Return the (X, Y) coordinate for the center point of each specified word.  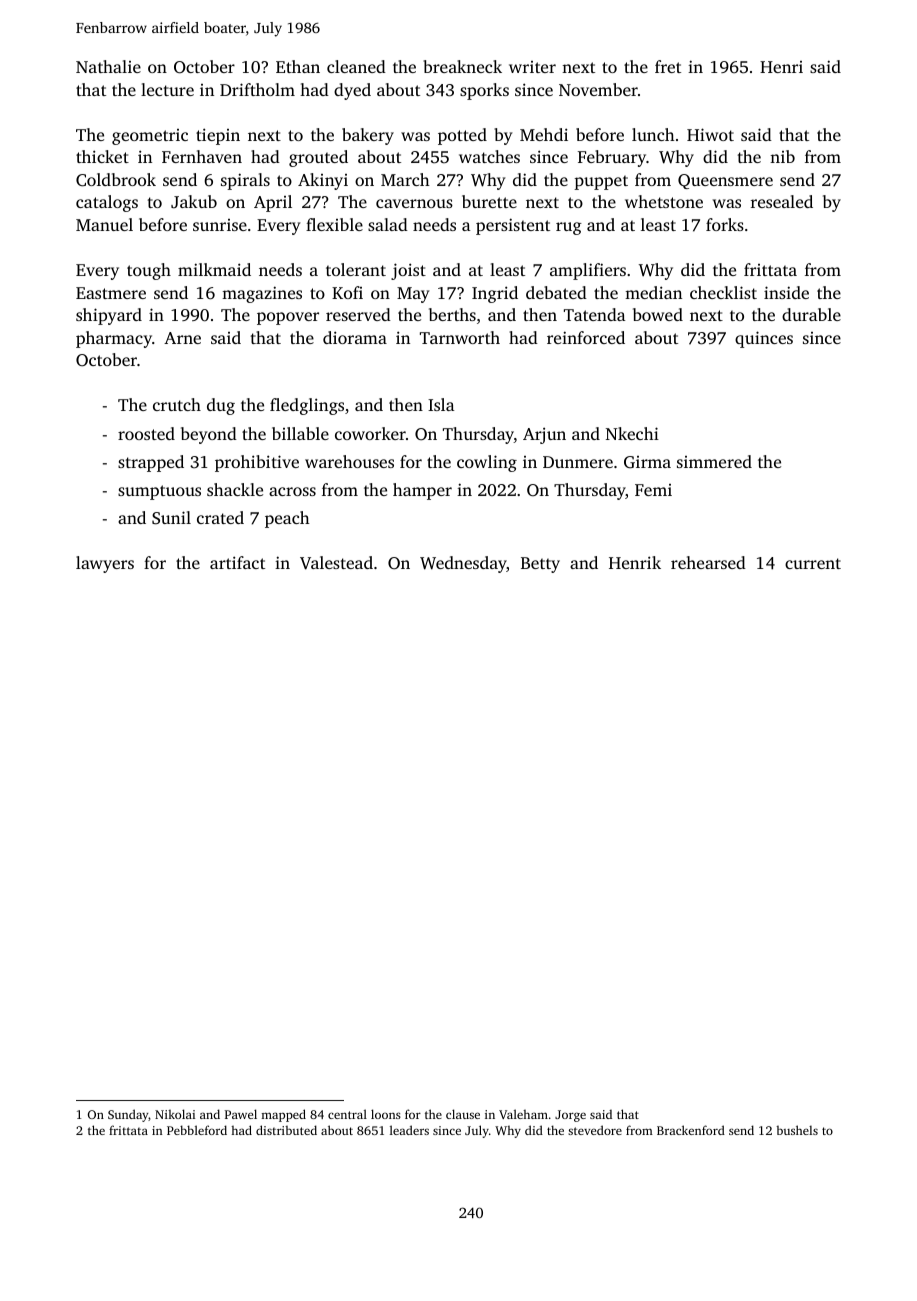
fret (668, 66)
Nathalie (108, 66)
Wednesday (463, 564)
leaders (409, 1130)
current (813, 563)
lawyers (105, 564)
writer (532, 67)
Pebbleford (197, 1130)
